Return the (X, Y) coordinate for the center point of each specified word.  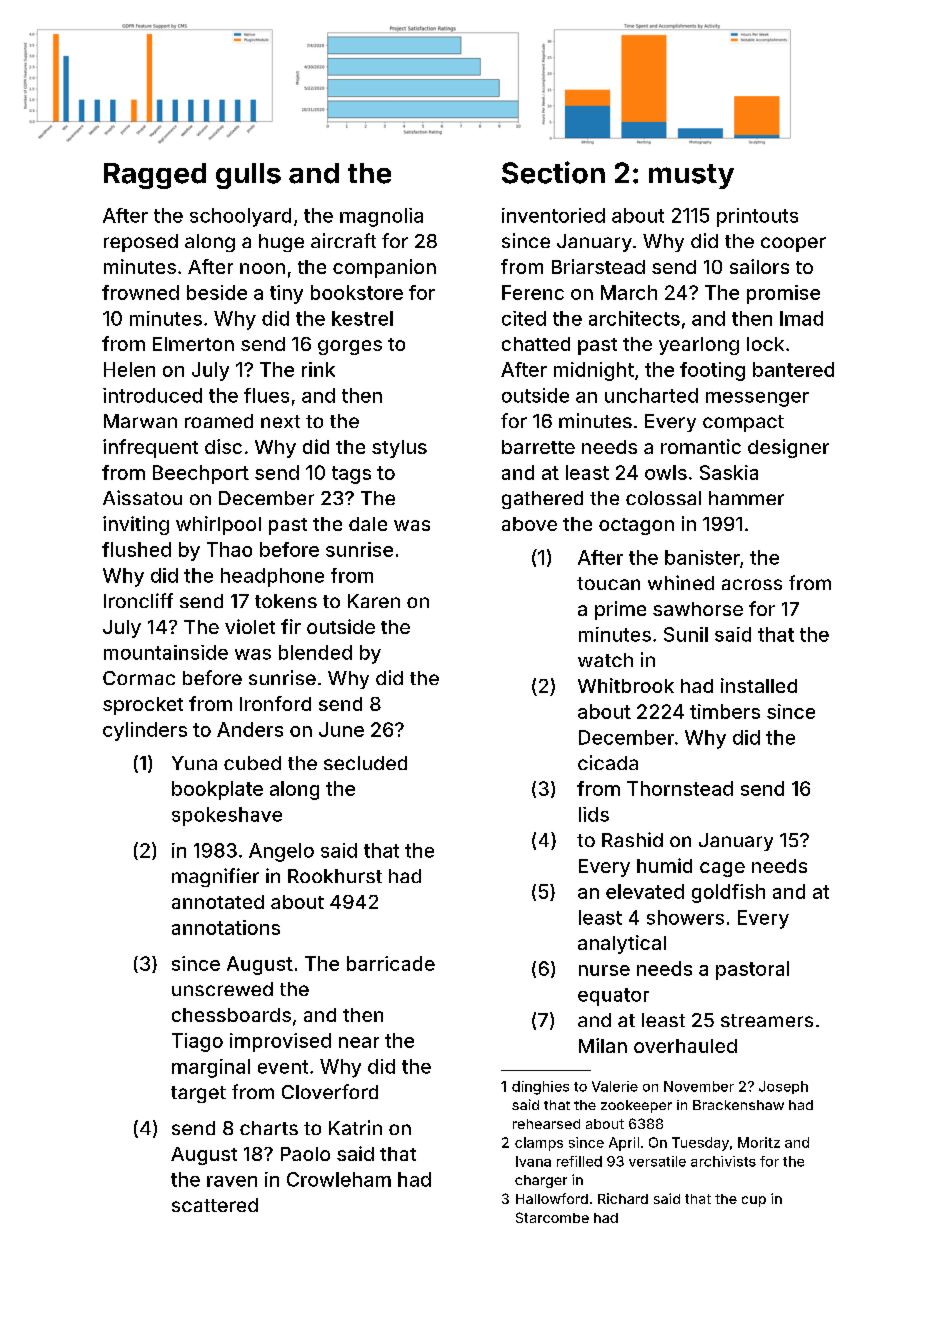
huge (281, 243)
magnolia (381, 217)
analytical (622, 944)
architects (634, 318)
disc (223, 446)
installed (759, 685)
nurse (604, 970)
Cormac (139, 678)
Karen (374, 601)
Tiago (197, 1042)
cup (754, 1201)
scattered (215, 1205)
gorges (350, 347)
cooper (793, 244)
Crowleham (339, 1179)
